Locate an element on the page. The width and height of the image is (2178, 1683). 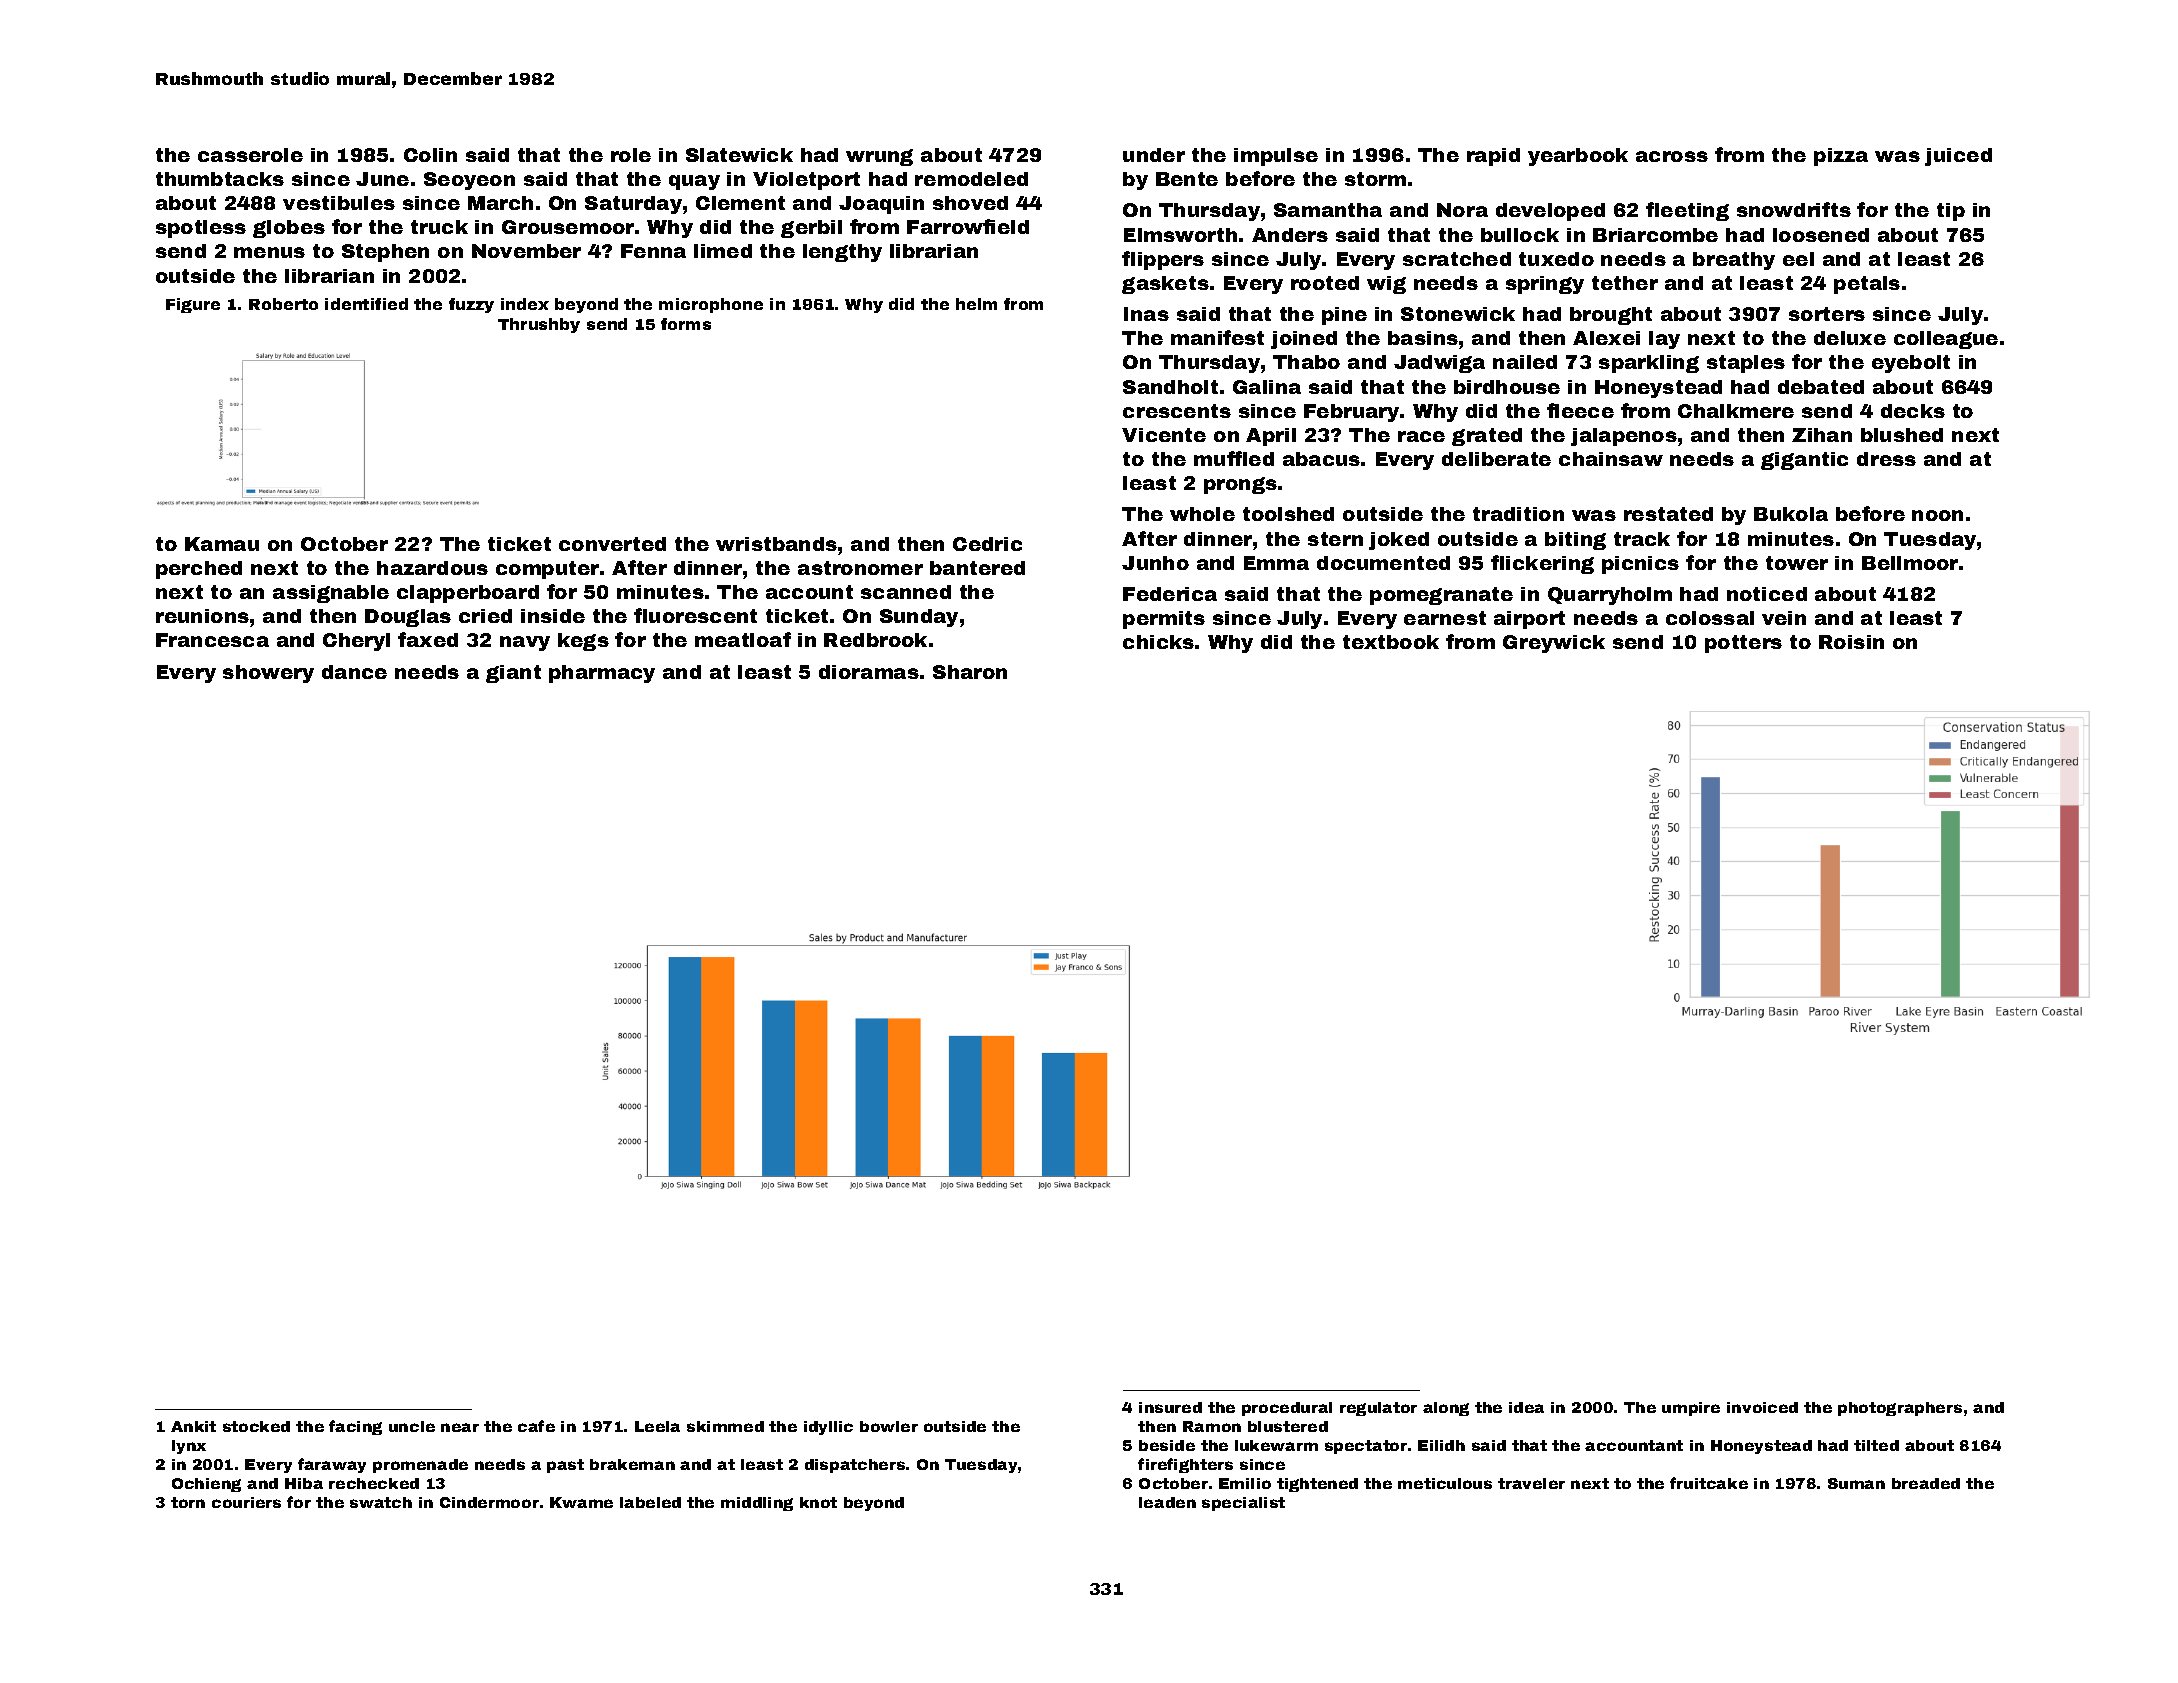
middling is located at coordinates (757, 1504).
